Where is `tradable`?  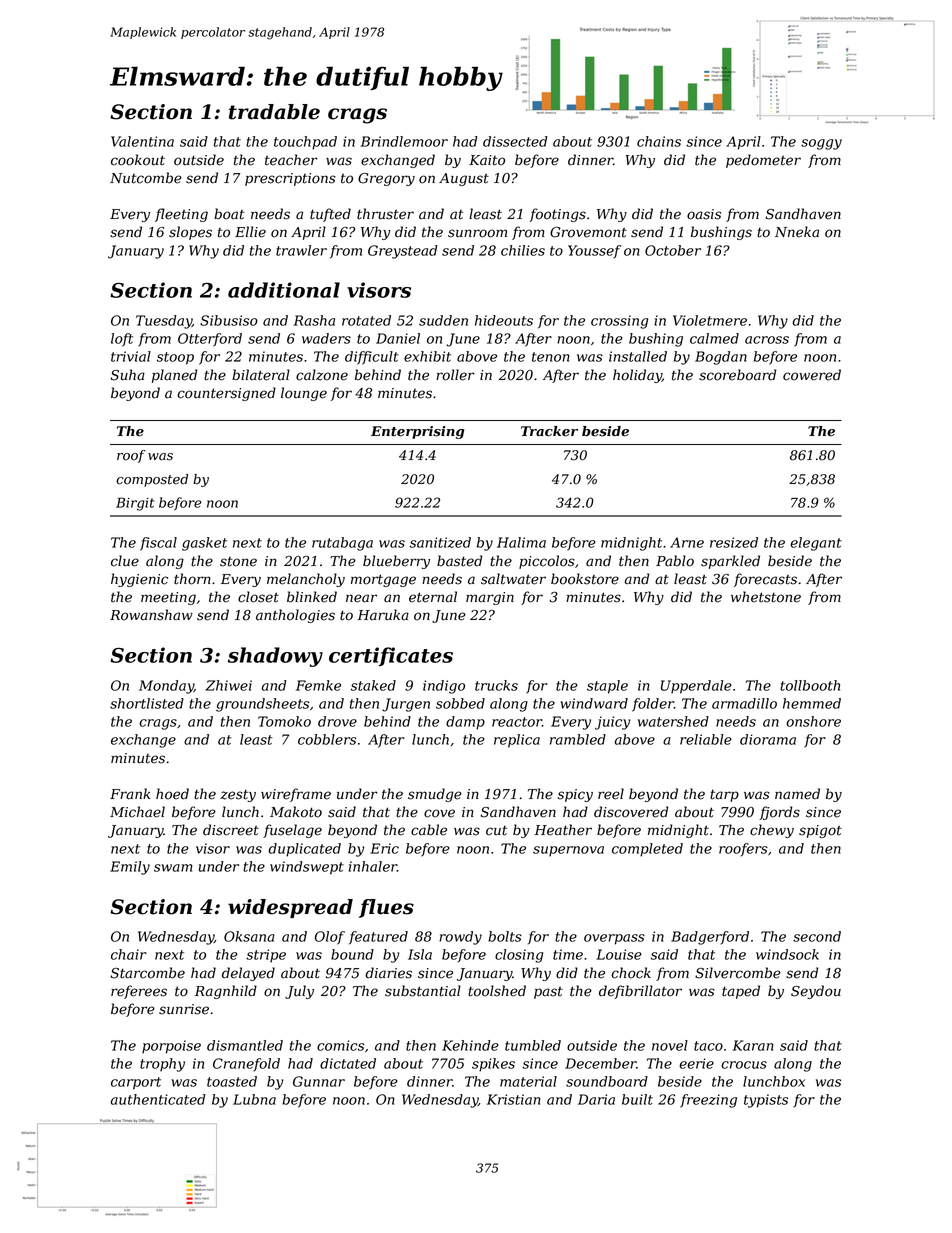
tradable is located at coordinates (274, 112).
